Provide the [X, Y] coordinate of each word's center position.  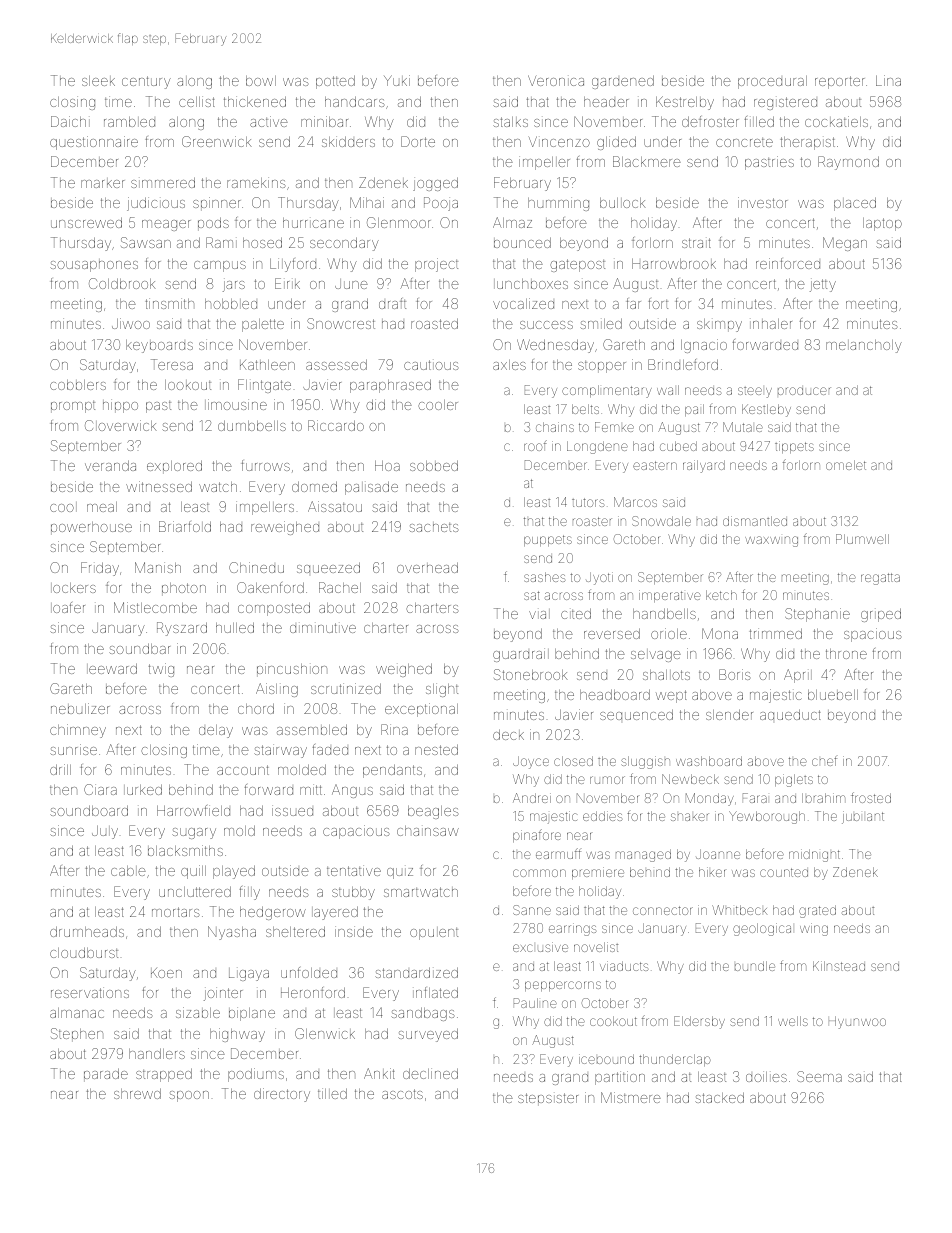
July [105, 832]
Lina [888, 80]
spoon [189, 1096]
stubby [353, 893]
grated [817, 911]
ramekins [256, 182]
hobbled [231, 304]
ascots [402, 1094]
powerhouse [91, 528]
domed [314, 486]
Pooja [441, 204]
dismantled [755, 521]
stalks [510, 122]
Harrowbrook [674, 264]
